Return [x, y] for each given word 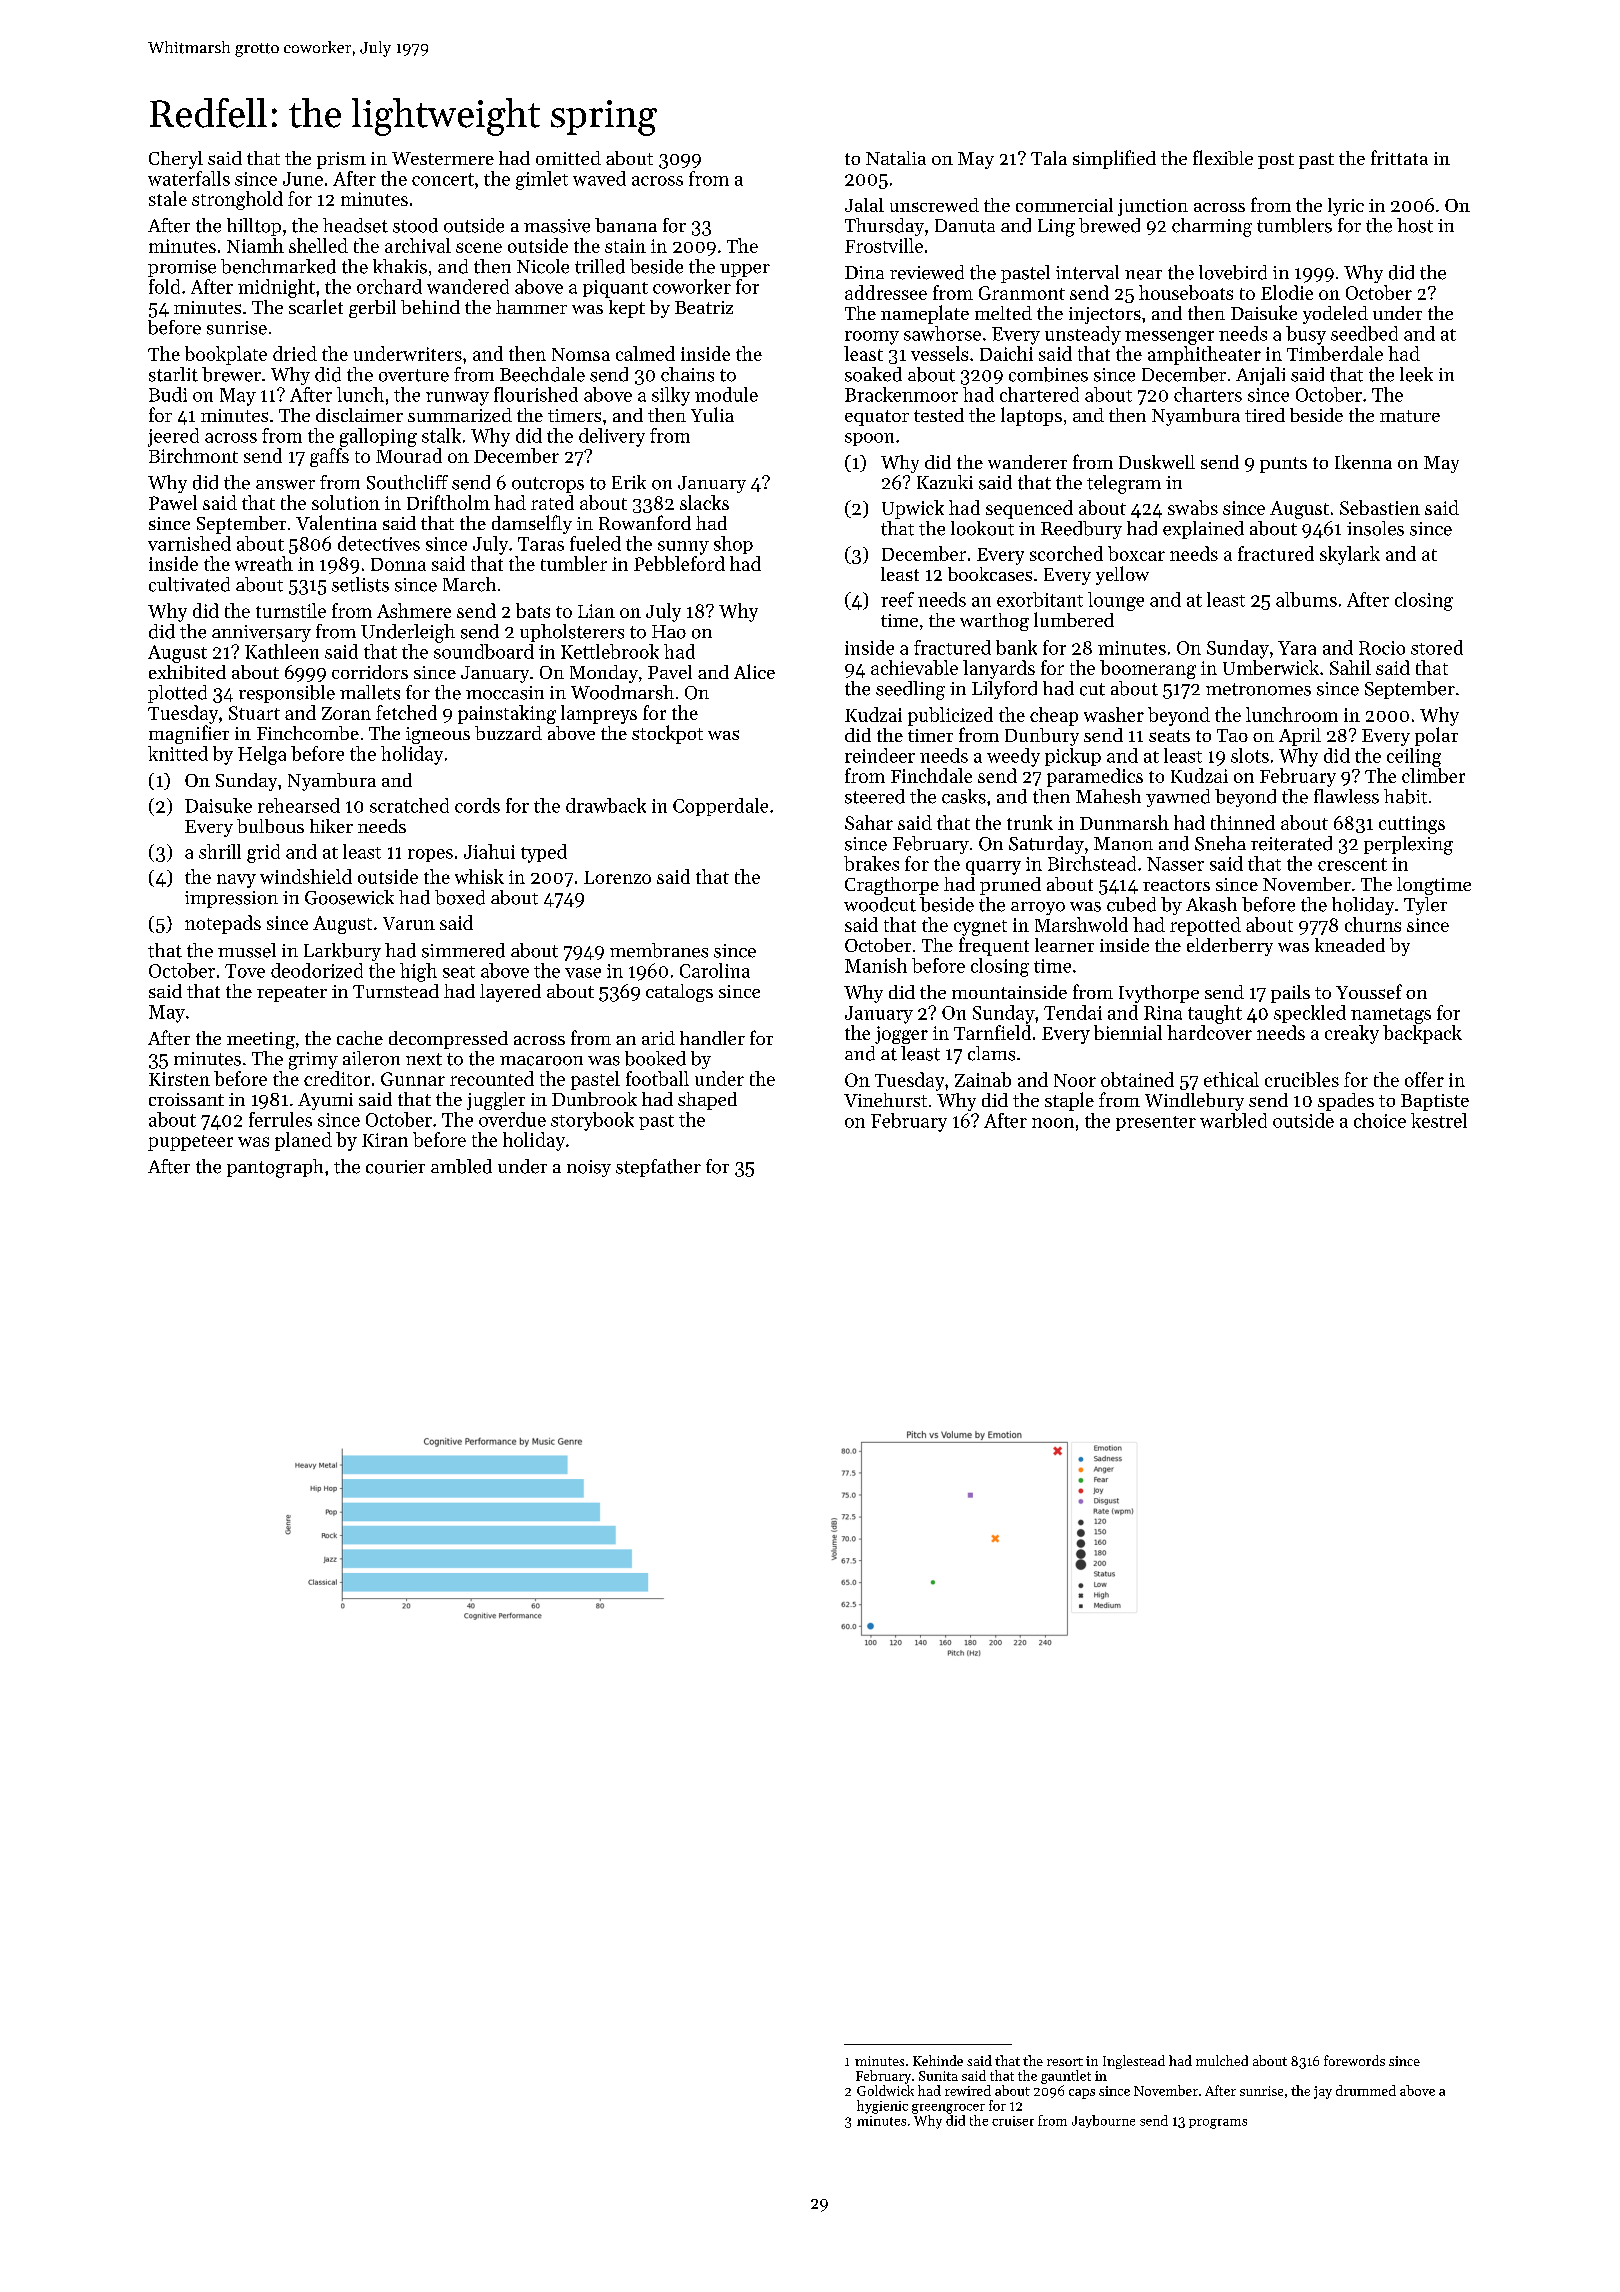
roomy [872, 338]
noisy [589, 1168]
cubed [1131, 904]
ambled [461, 1166]
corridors [370, 672]
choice [1380, 1120]
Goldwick [885, 2090]
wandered [468, 286]
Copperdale [720, 807]
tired [1265, 415]
